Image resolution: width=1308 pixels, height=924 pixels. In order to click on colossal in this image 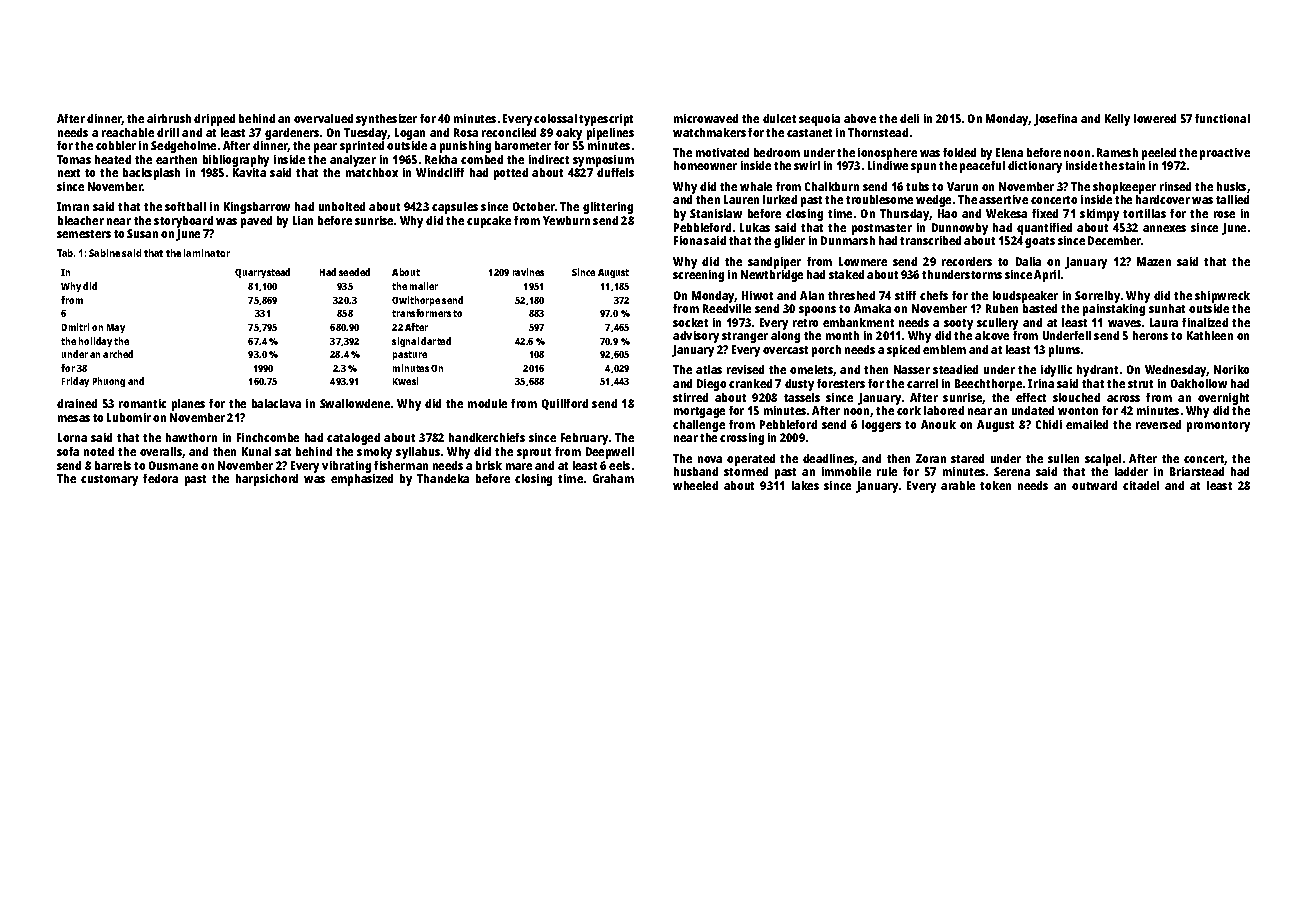, I will do `click(555, 118)`.
